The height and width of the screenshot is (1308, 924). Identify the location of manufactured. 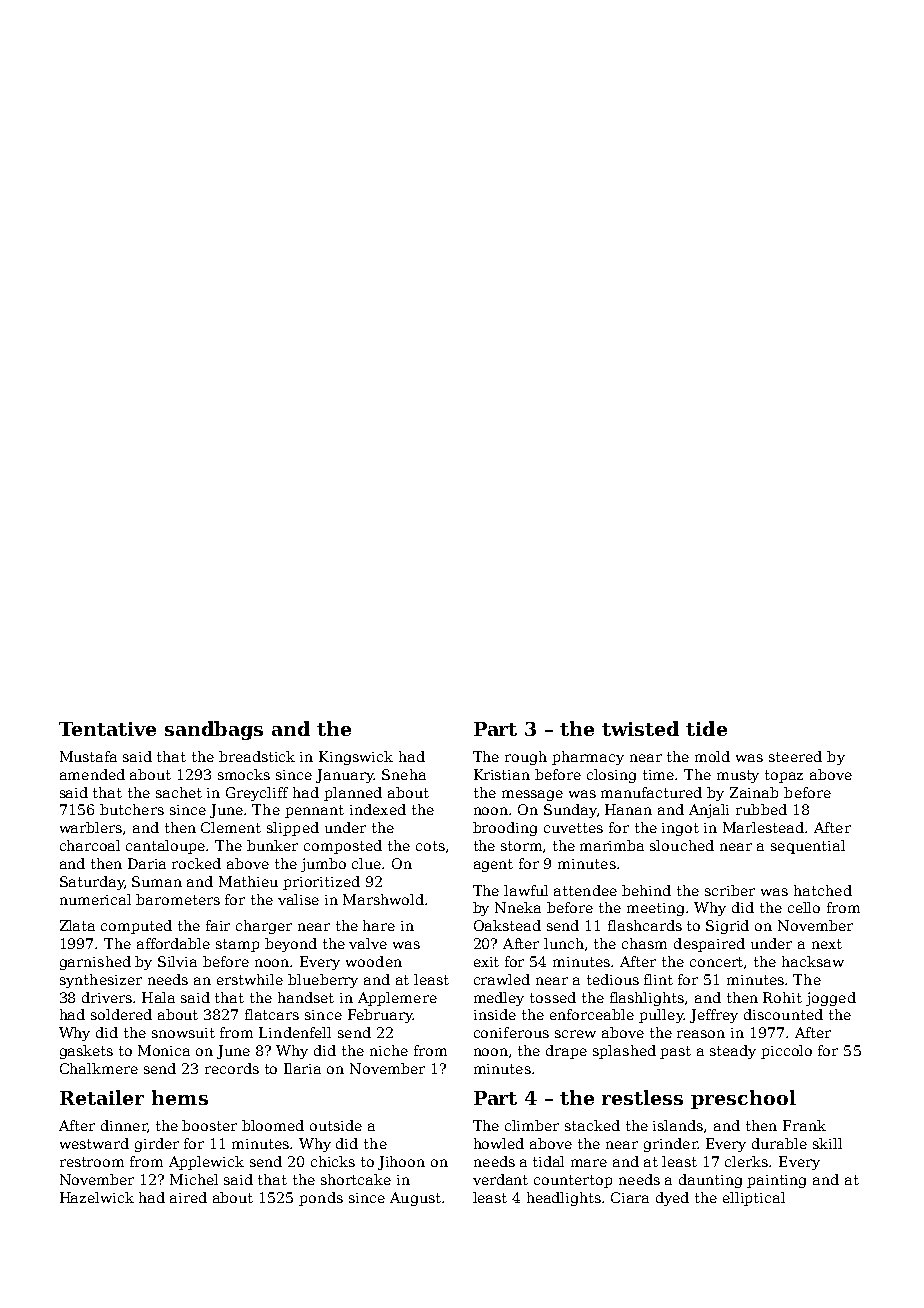
(651, 792).
